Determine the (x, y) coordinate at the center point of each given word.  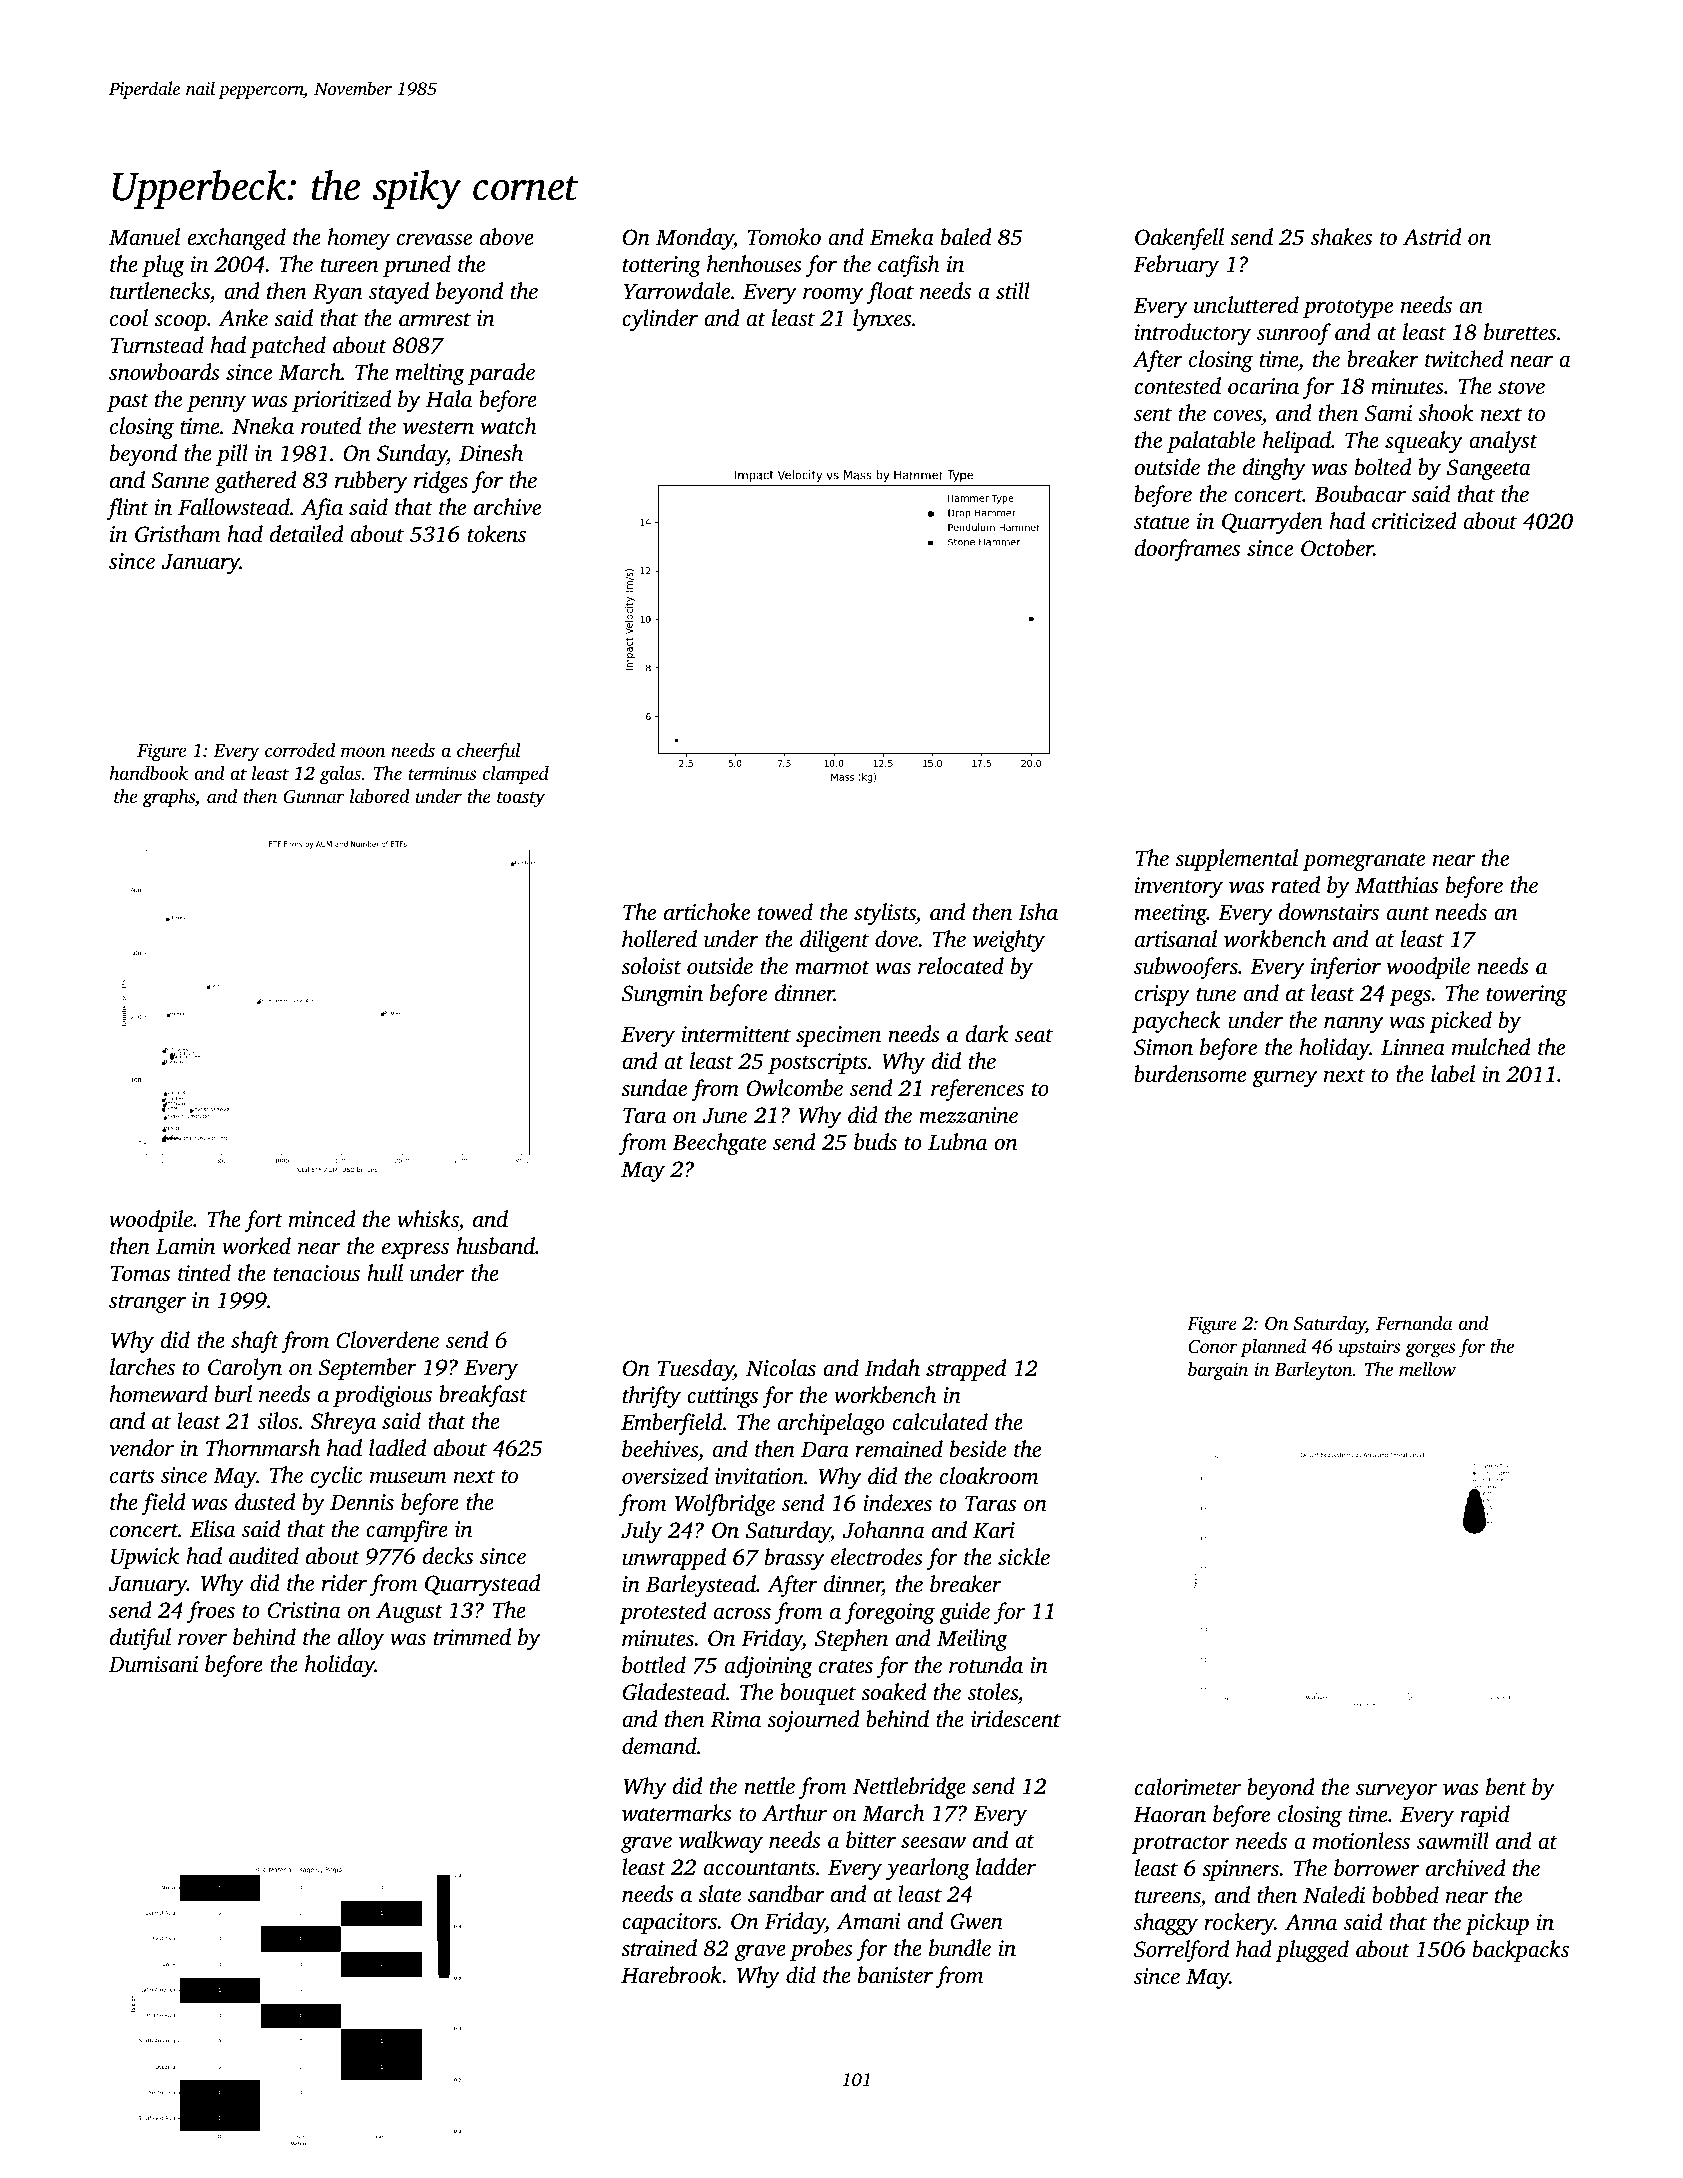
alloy (361, 1639)
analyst (1503, 442)
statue (1161, 523)
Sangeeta (1489, 469)
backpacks (1521, 1951)
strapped (966, 1370)
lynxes (882, 320)
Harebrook (671, 1975)
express (415, 1251)
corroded (300, 750)
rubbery (371, 482)
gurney (1285, 1079)
